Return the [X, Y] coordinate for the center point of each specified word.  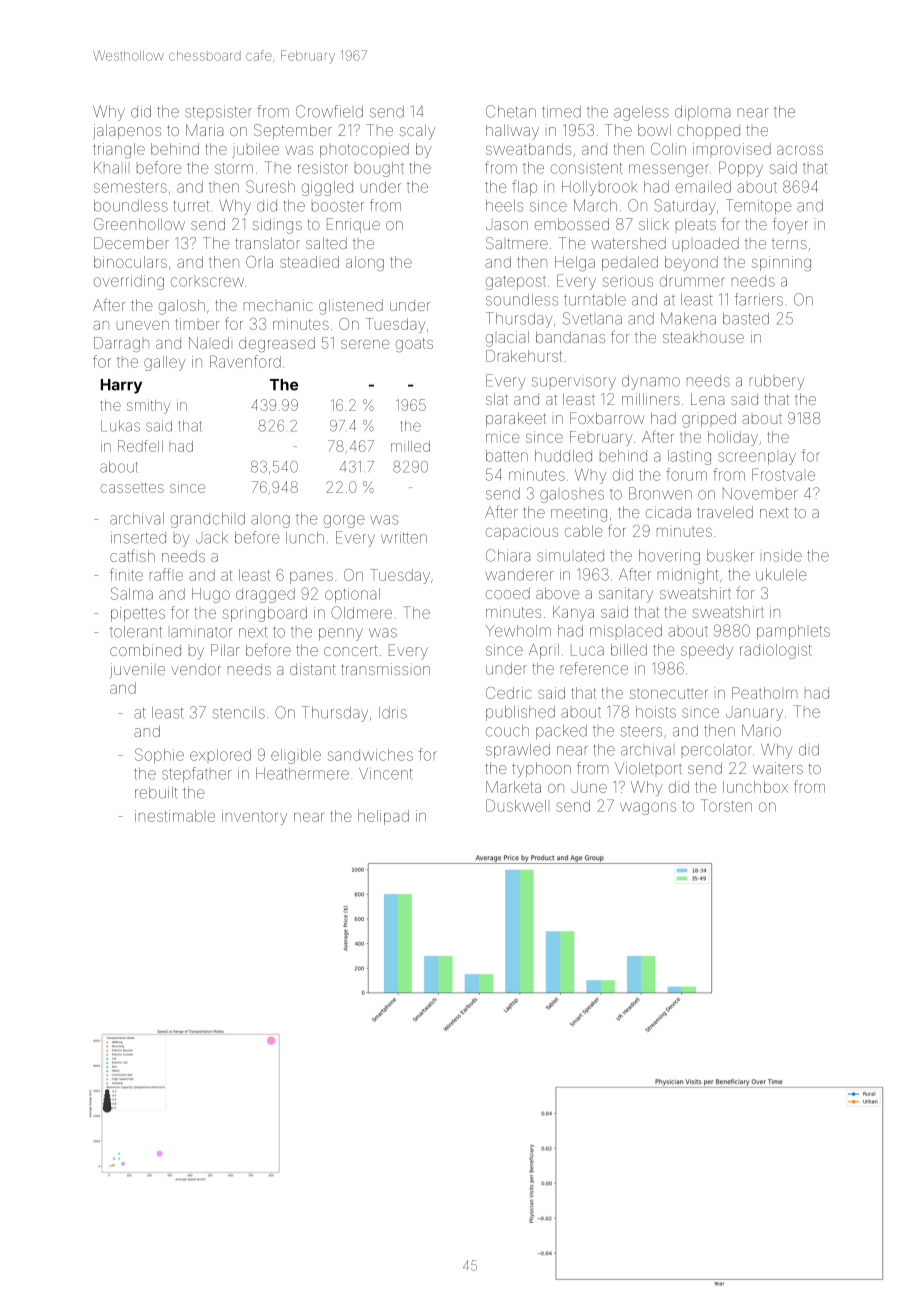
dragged [265, 595]
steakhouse [703, 337]
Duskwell [516, 805]
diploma [702, 113]
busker [730, 556]
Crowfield [329, 111]
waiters [778, 768]
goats [414, 345]
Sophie [159, 756]
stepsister [218, 112]
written [404, 538]
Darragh [121, 344]
